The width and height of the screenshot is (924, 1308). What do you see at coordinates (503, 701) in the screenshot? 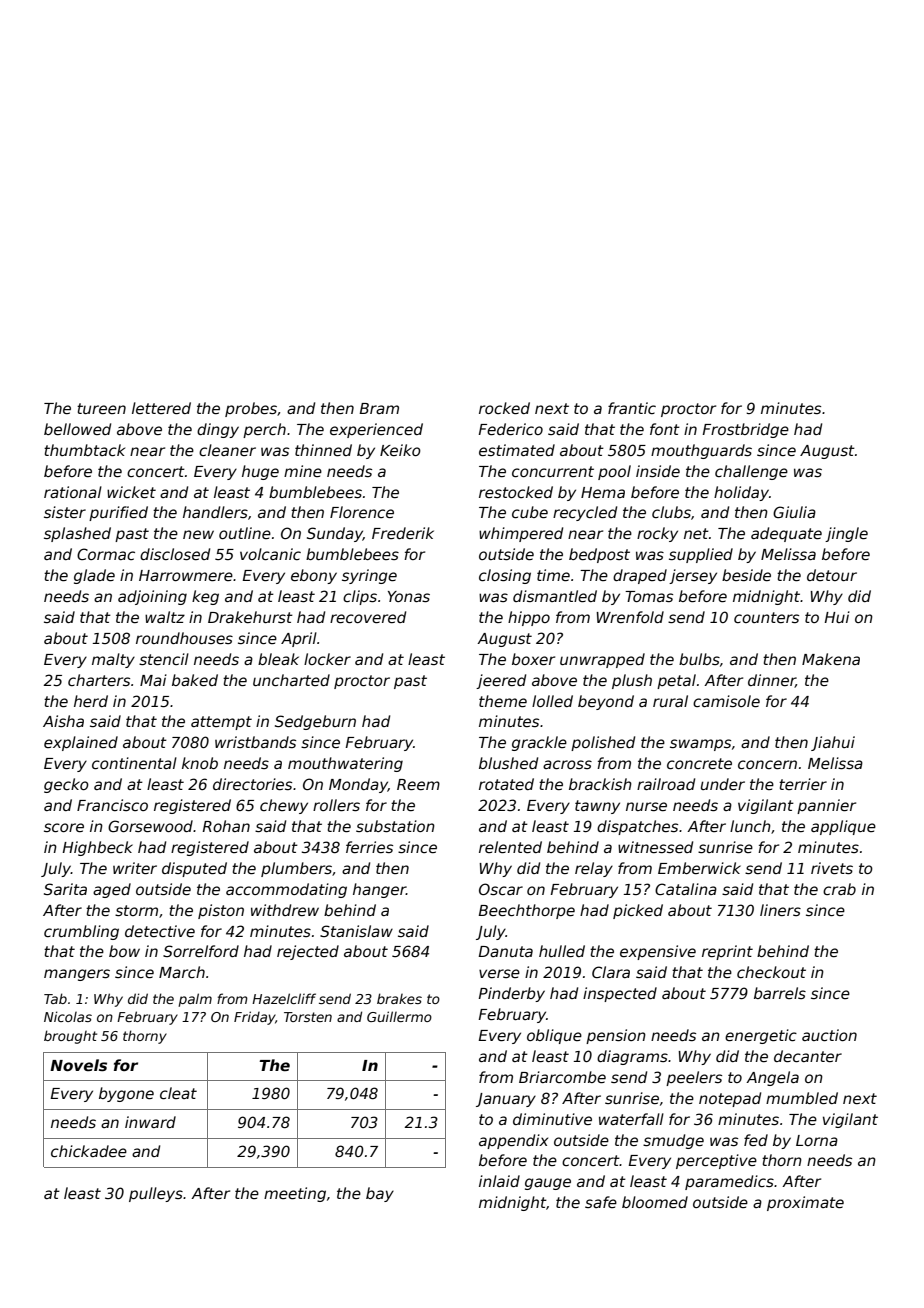
I see `theme` at bounding box center [503, 701].
